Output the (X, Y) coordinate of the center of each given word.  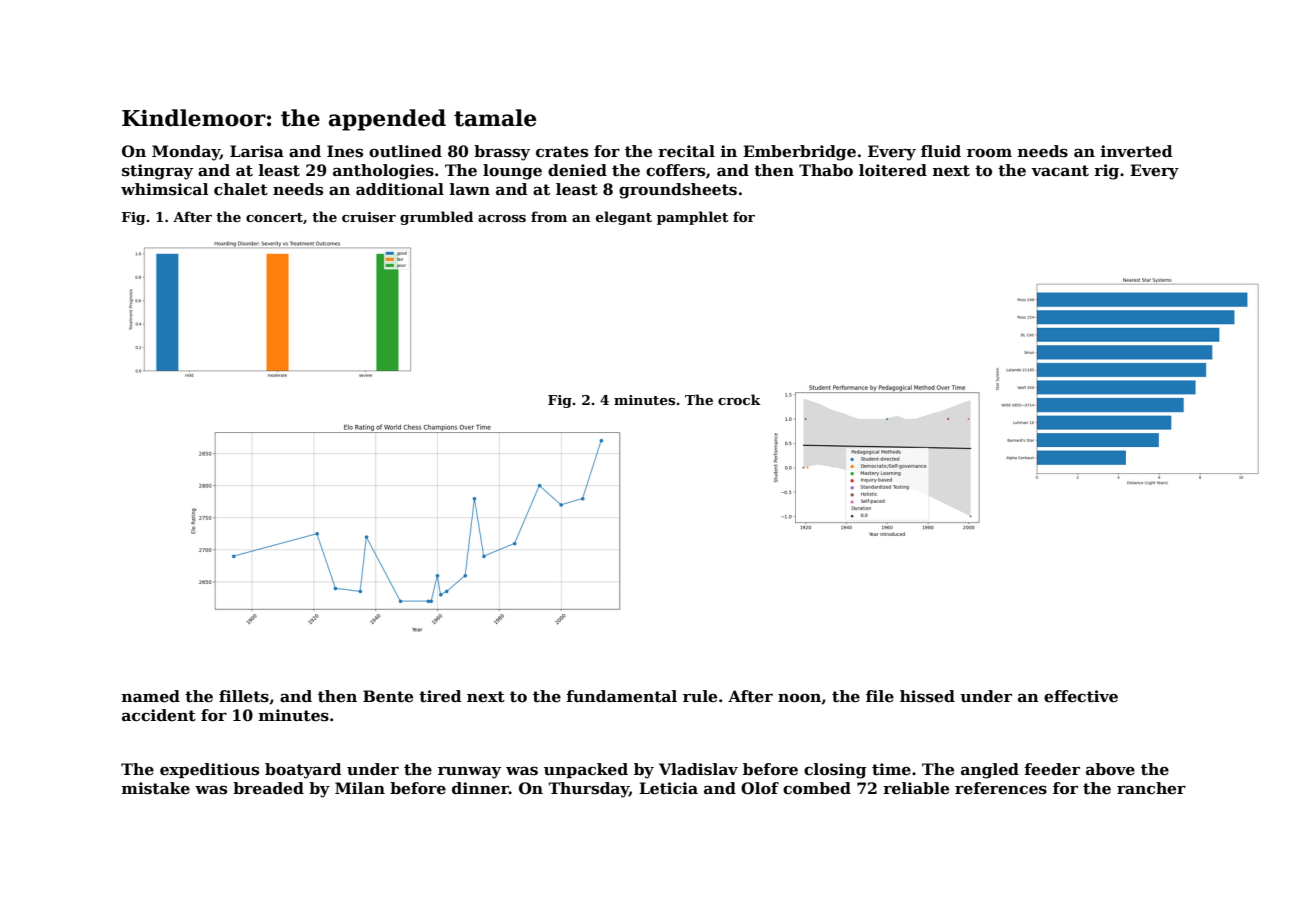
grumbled (436, 218)
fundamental (621, 696)
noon (799, 698)
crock (739, 399)
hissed (927, 696)
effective (1081, 696)
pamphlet (692, 218)
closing (835, 771)
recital (686, 151)
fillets (244, 696)
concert (274, 217)
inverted (1137, 151)
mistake (156, 788)
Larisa (257, 151)
